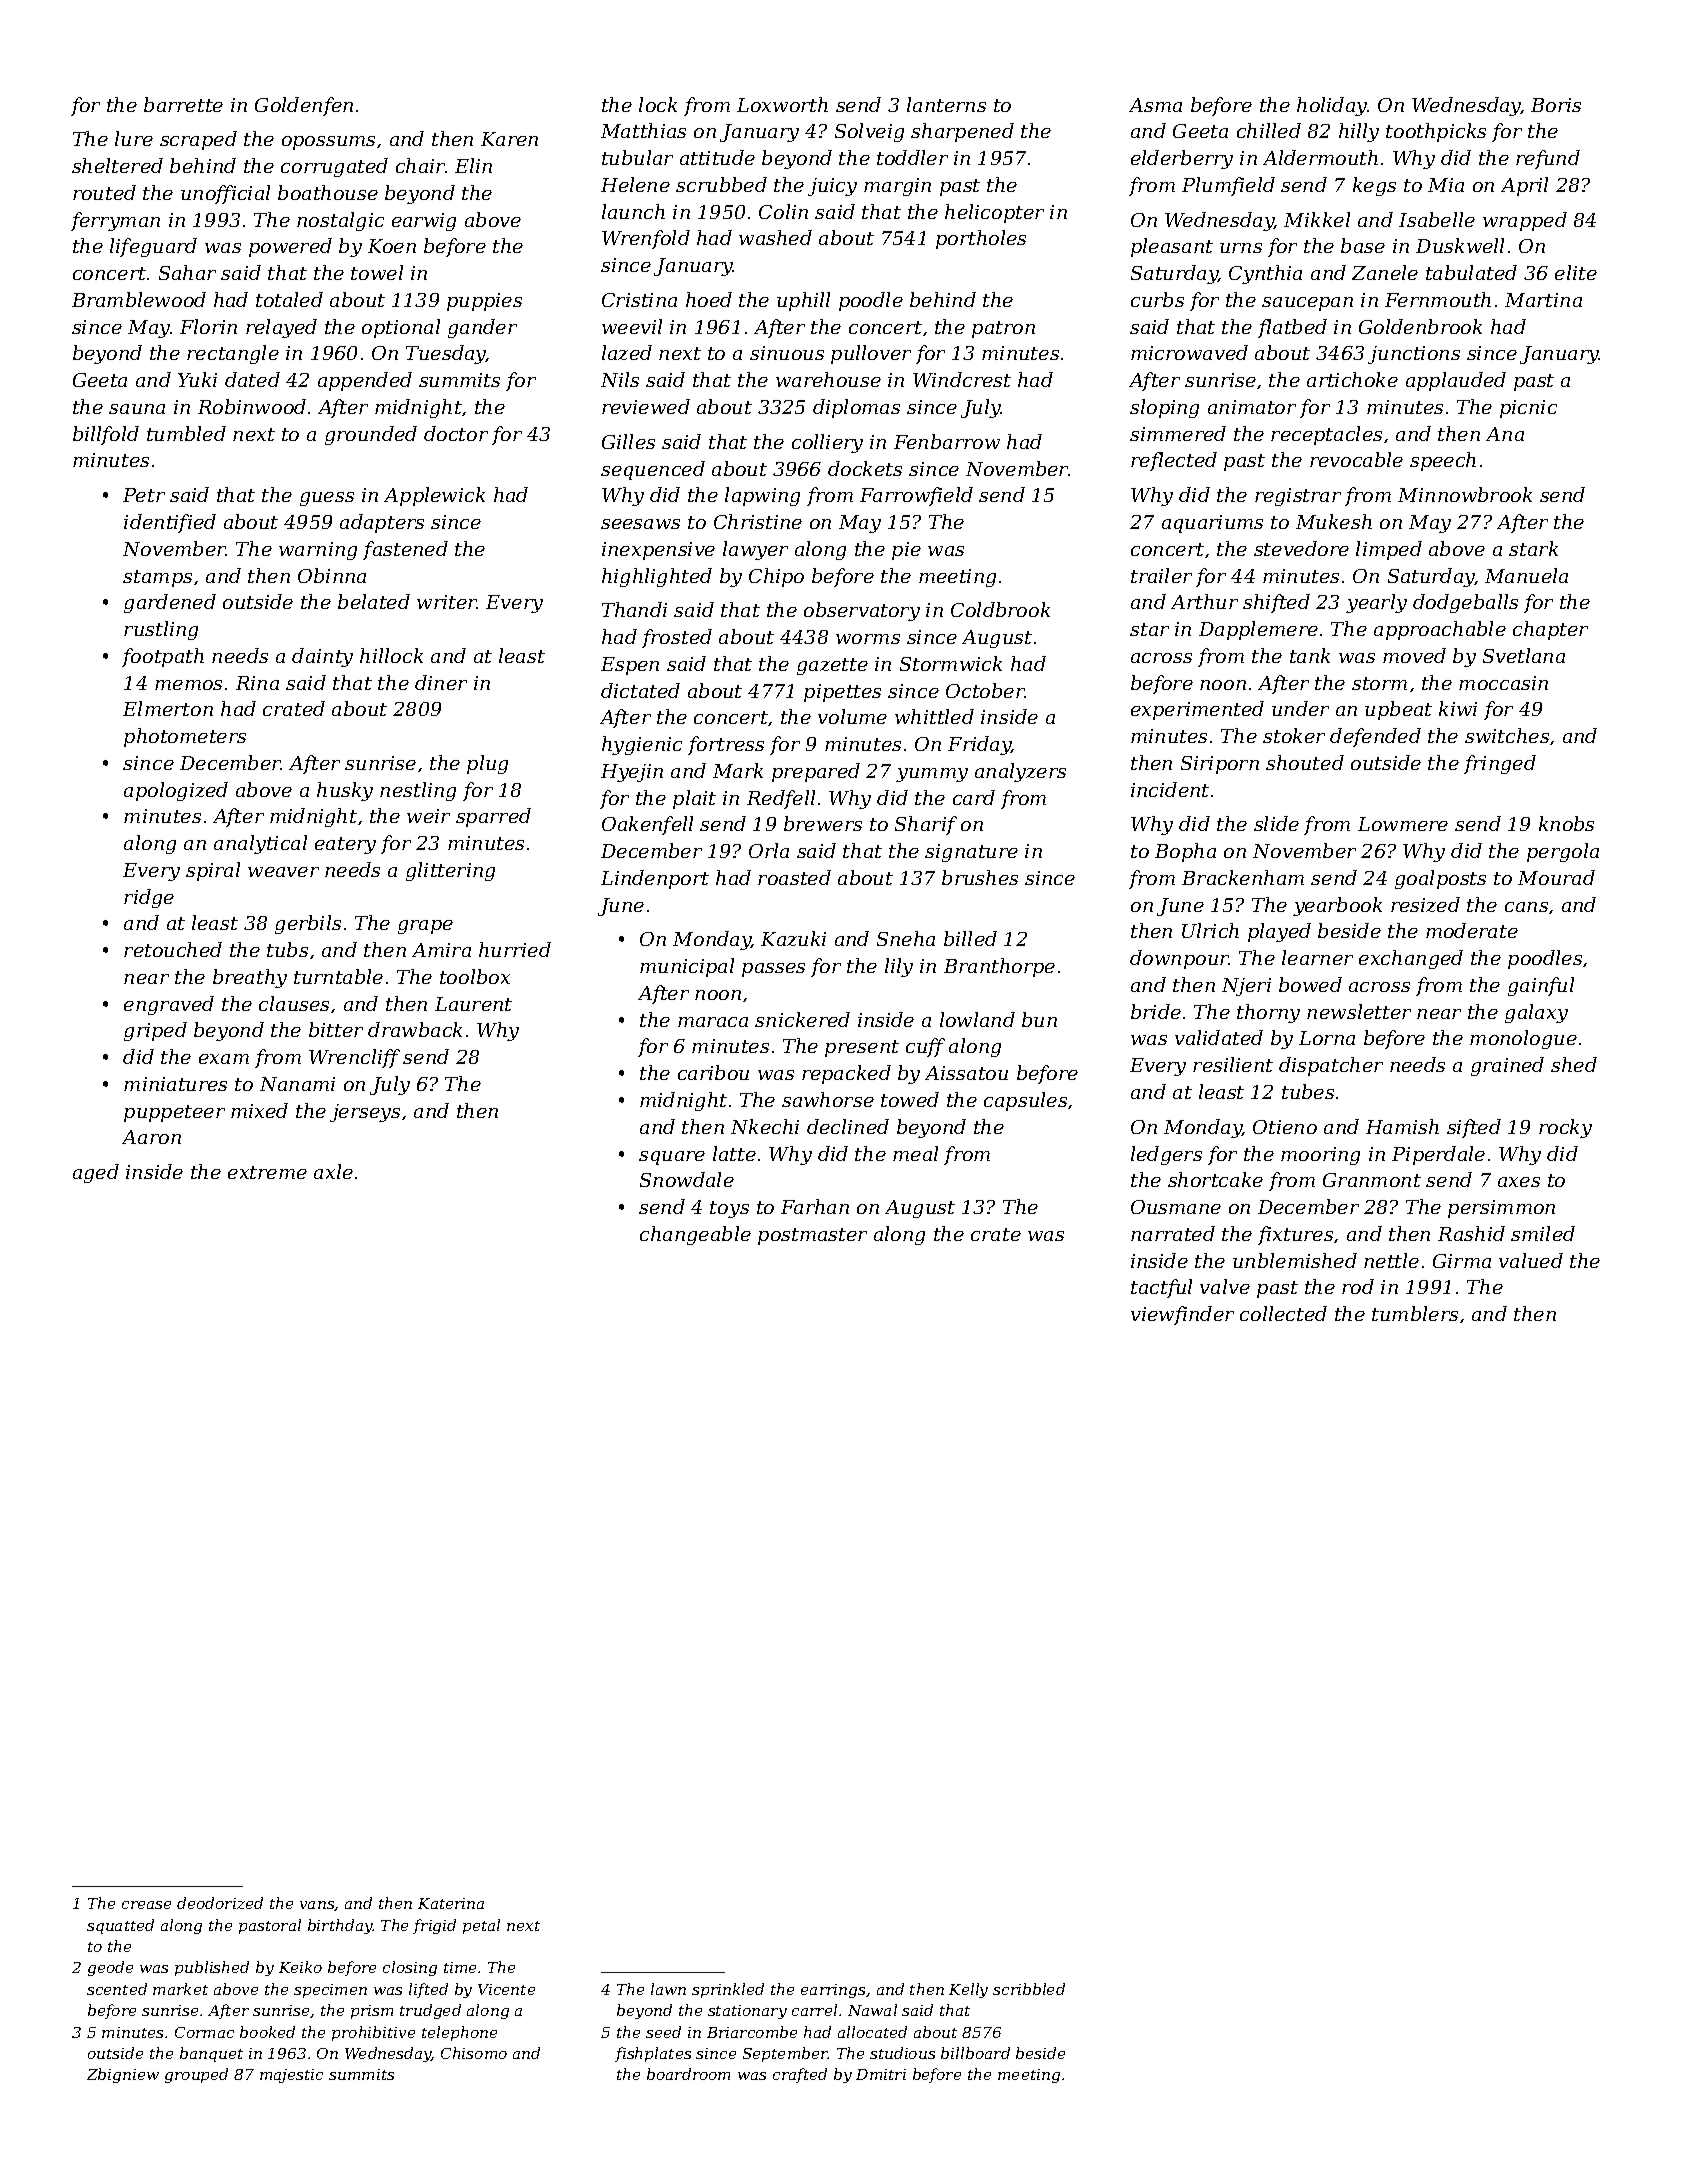 The image size is (1683, 2178). I want to click on tumblers, so click(1415, 1313).
